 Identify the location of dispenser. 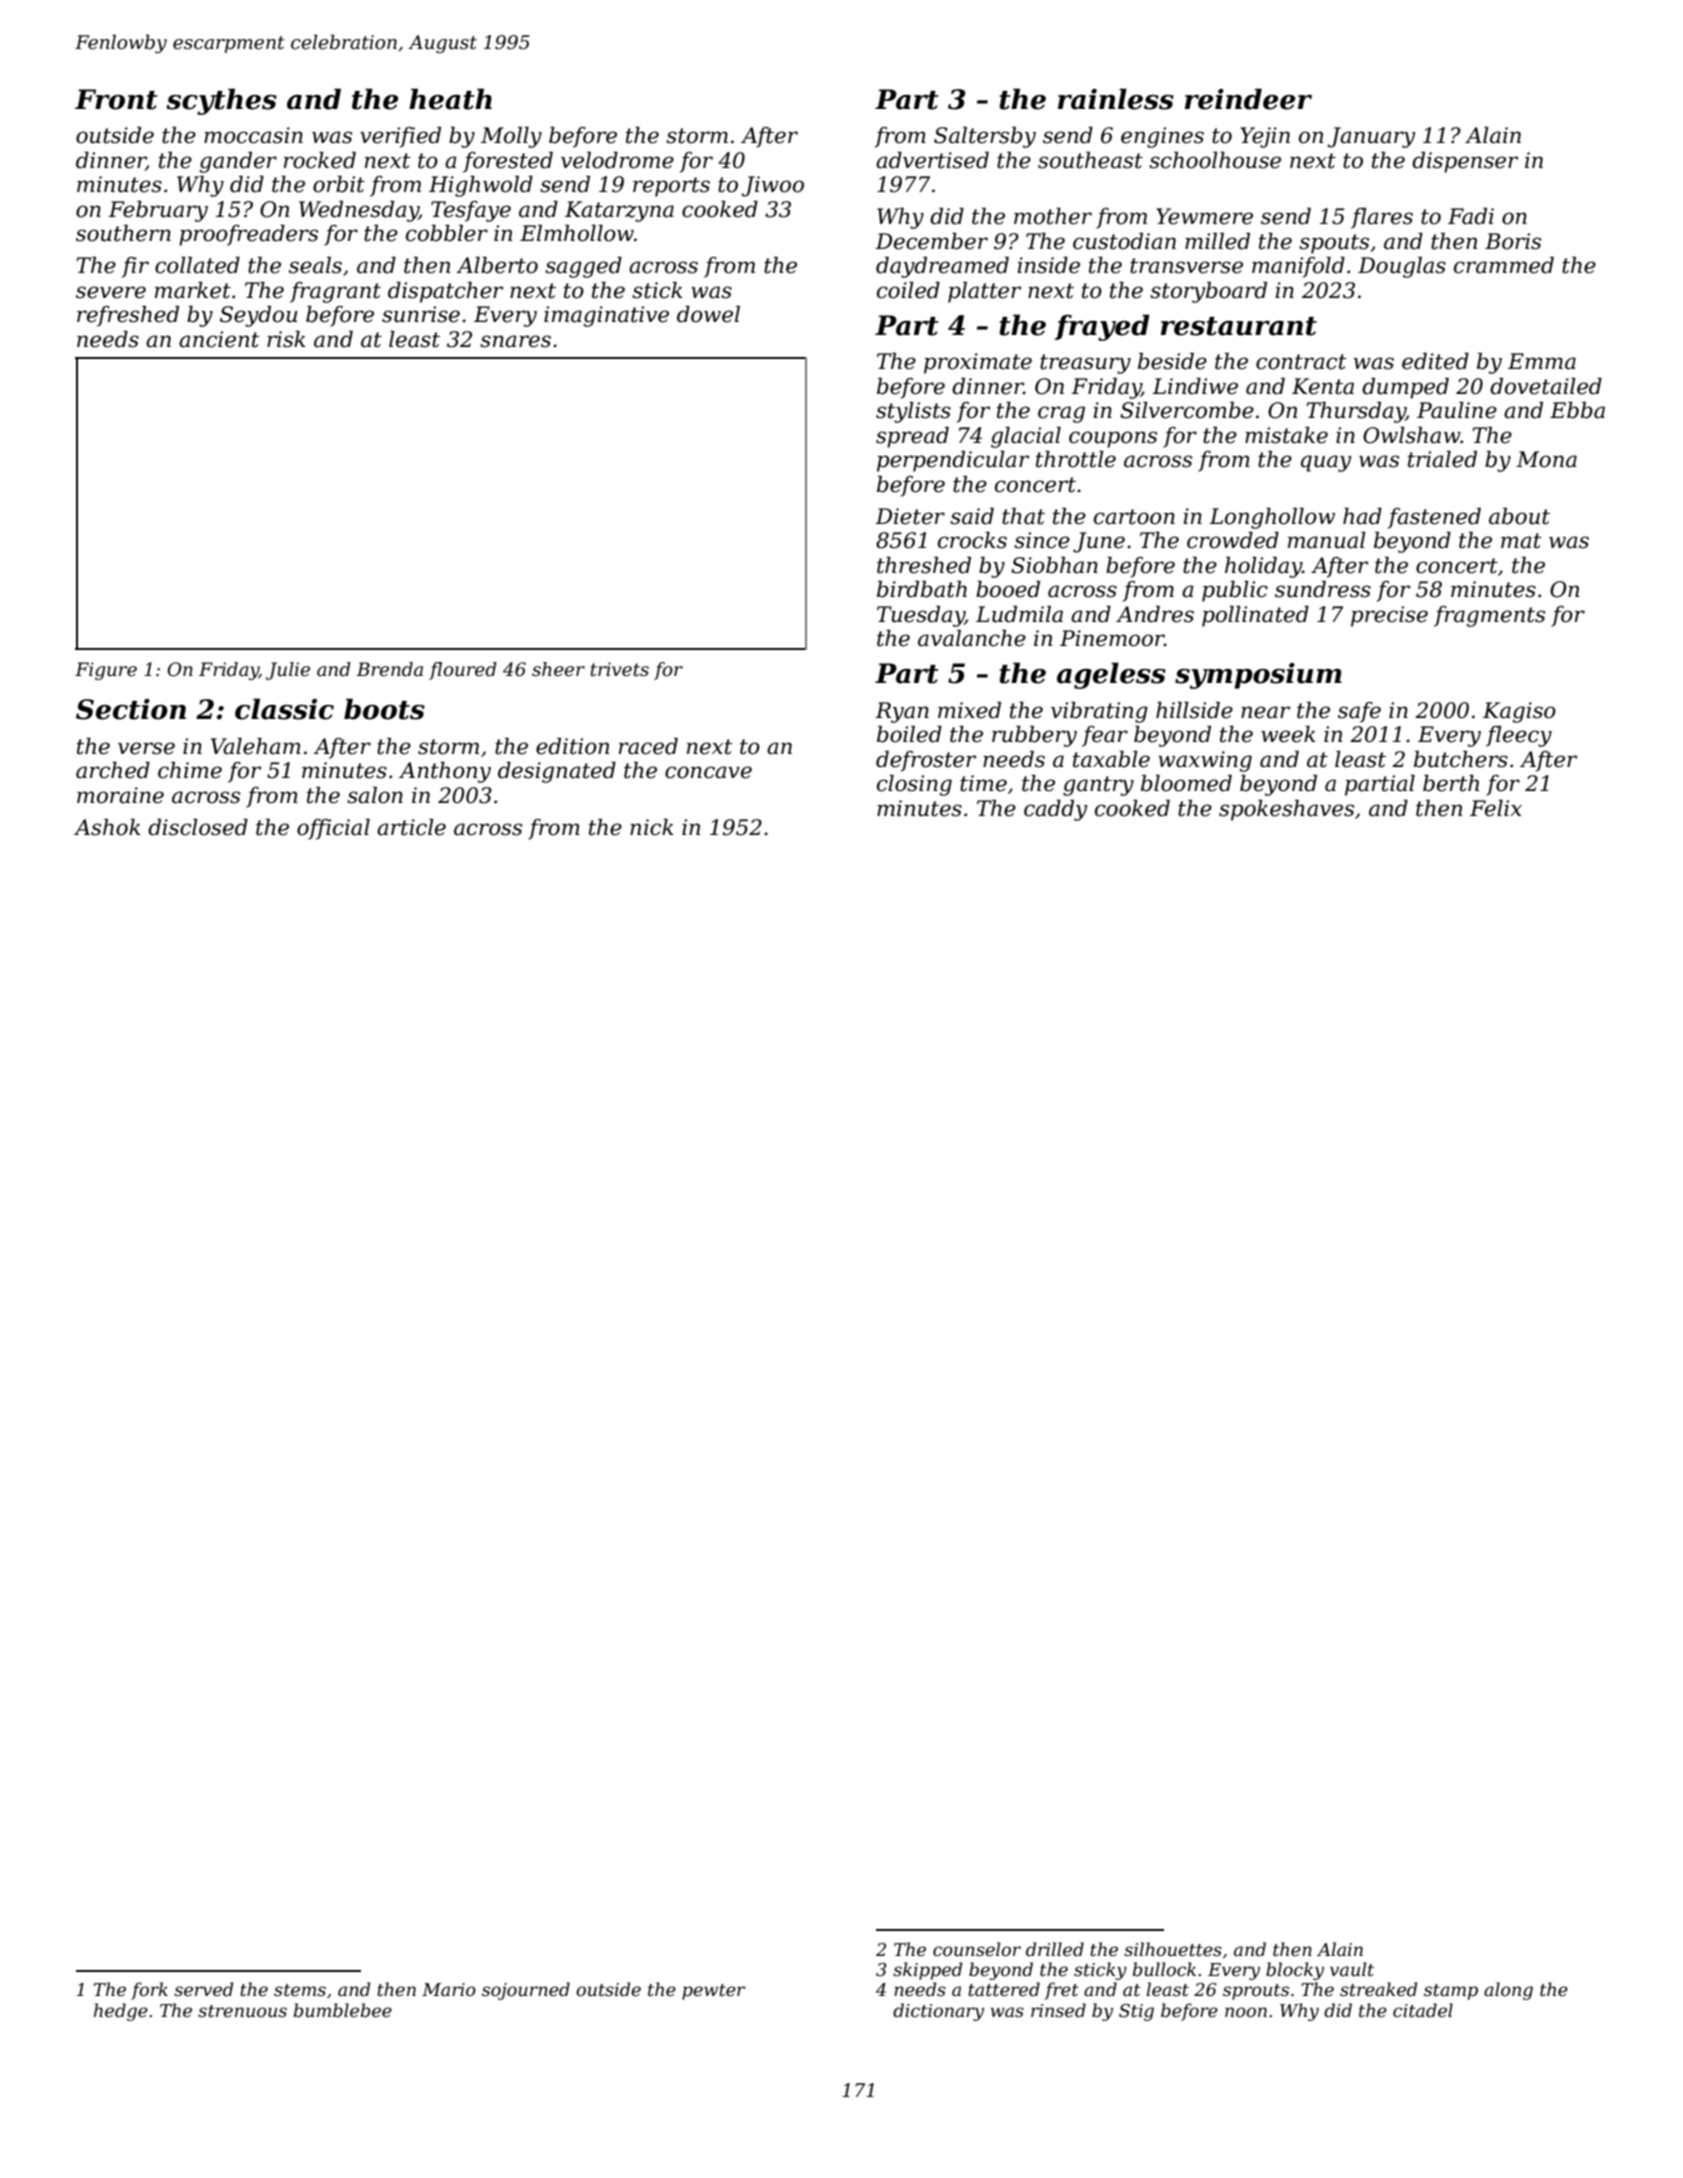
(1465, 162).
